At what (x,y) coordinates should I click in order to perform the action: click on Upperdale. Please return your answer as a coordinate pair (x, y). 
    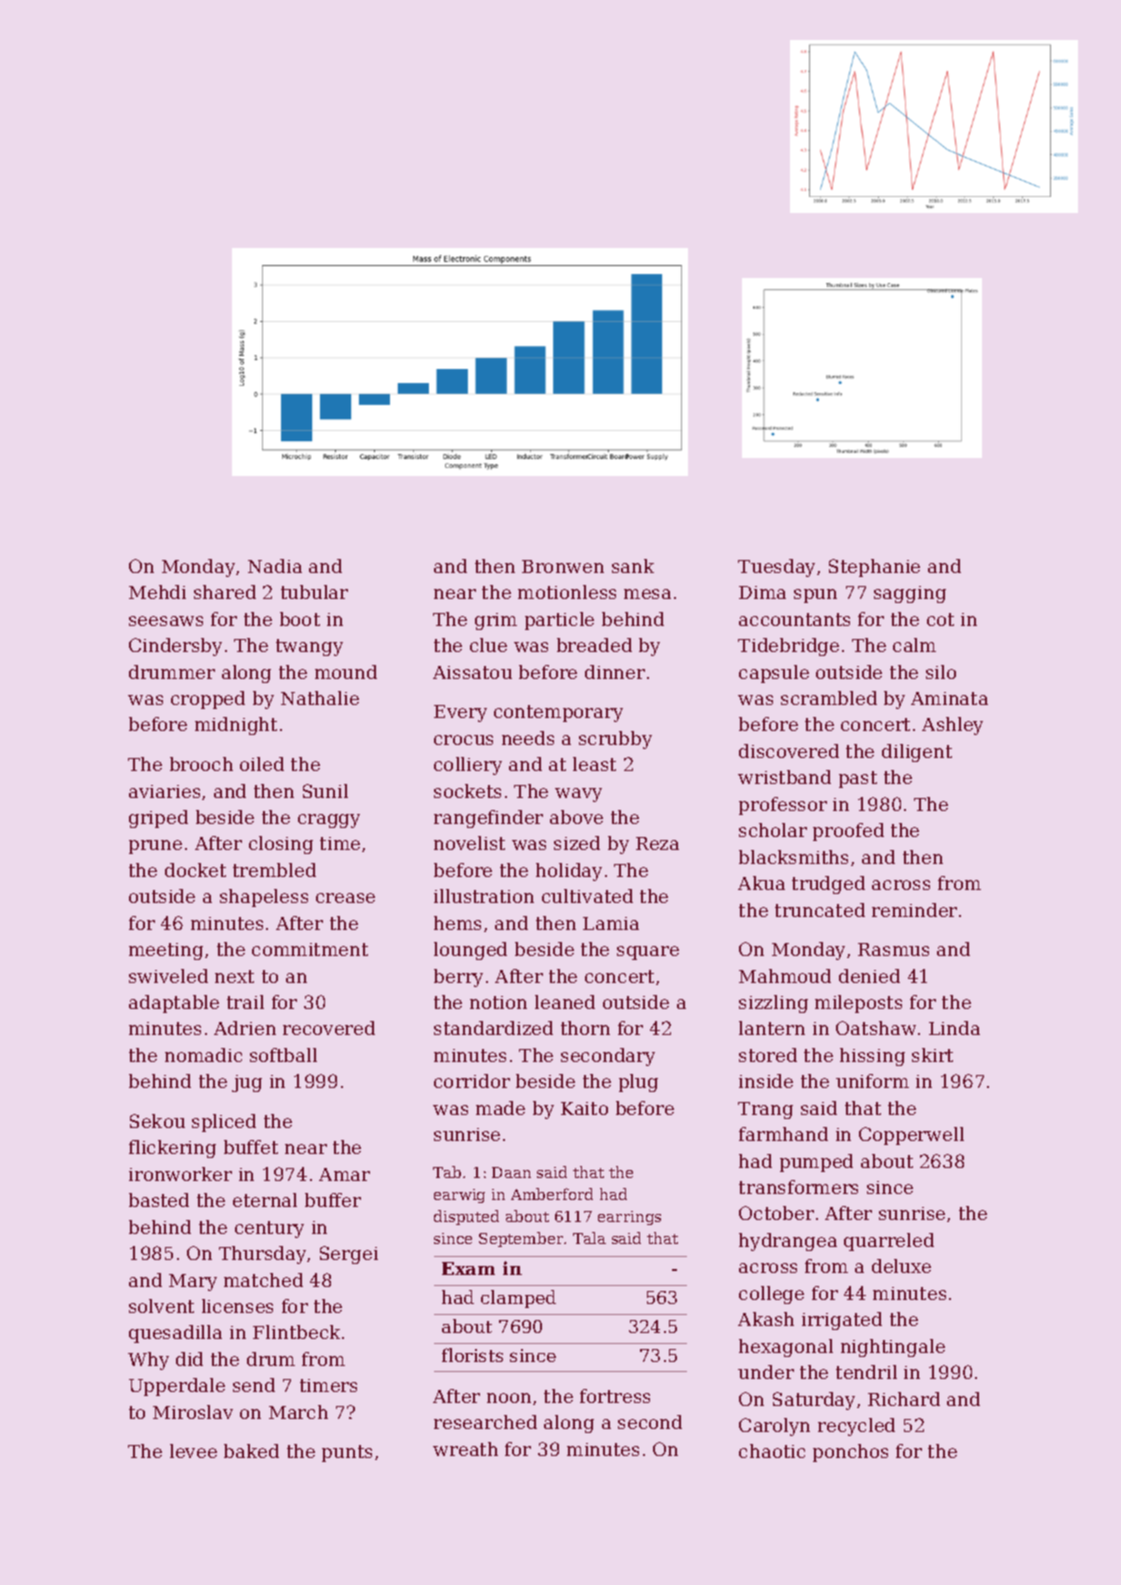
    Looking at the image, I should click on (177, 1387).
